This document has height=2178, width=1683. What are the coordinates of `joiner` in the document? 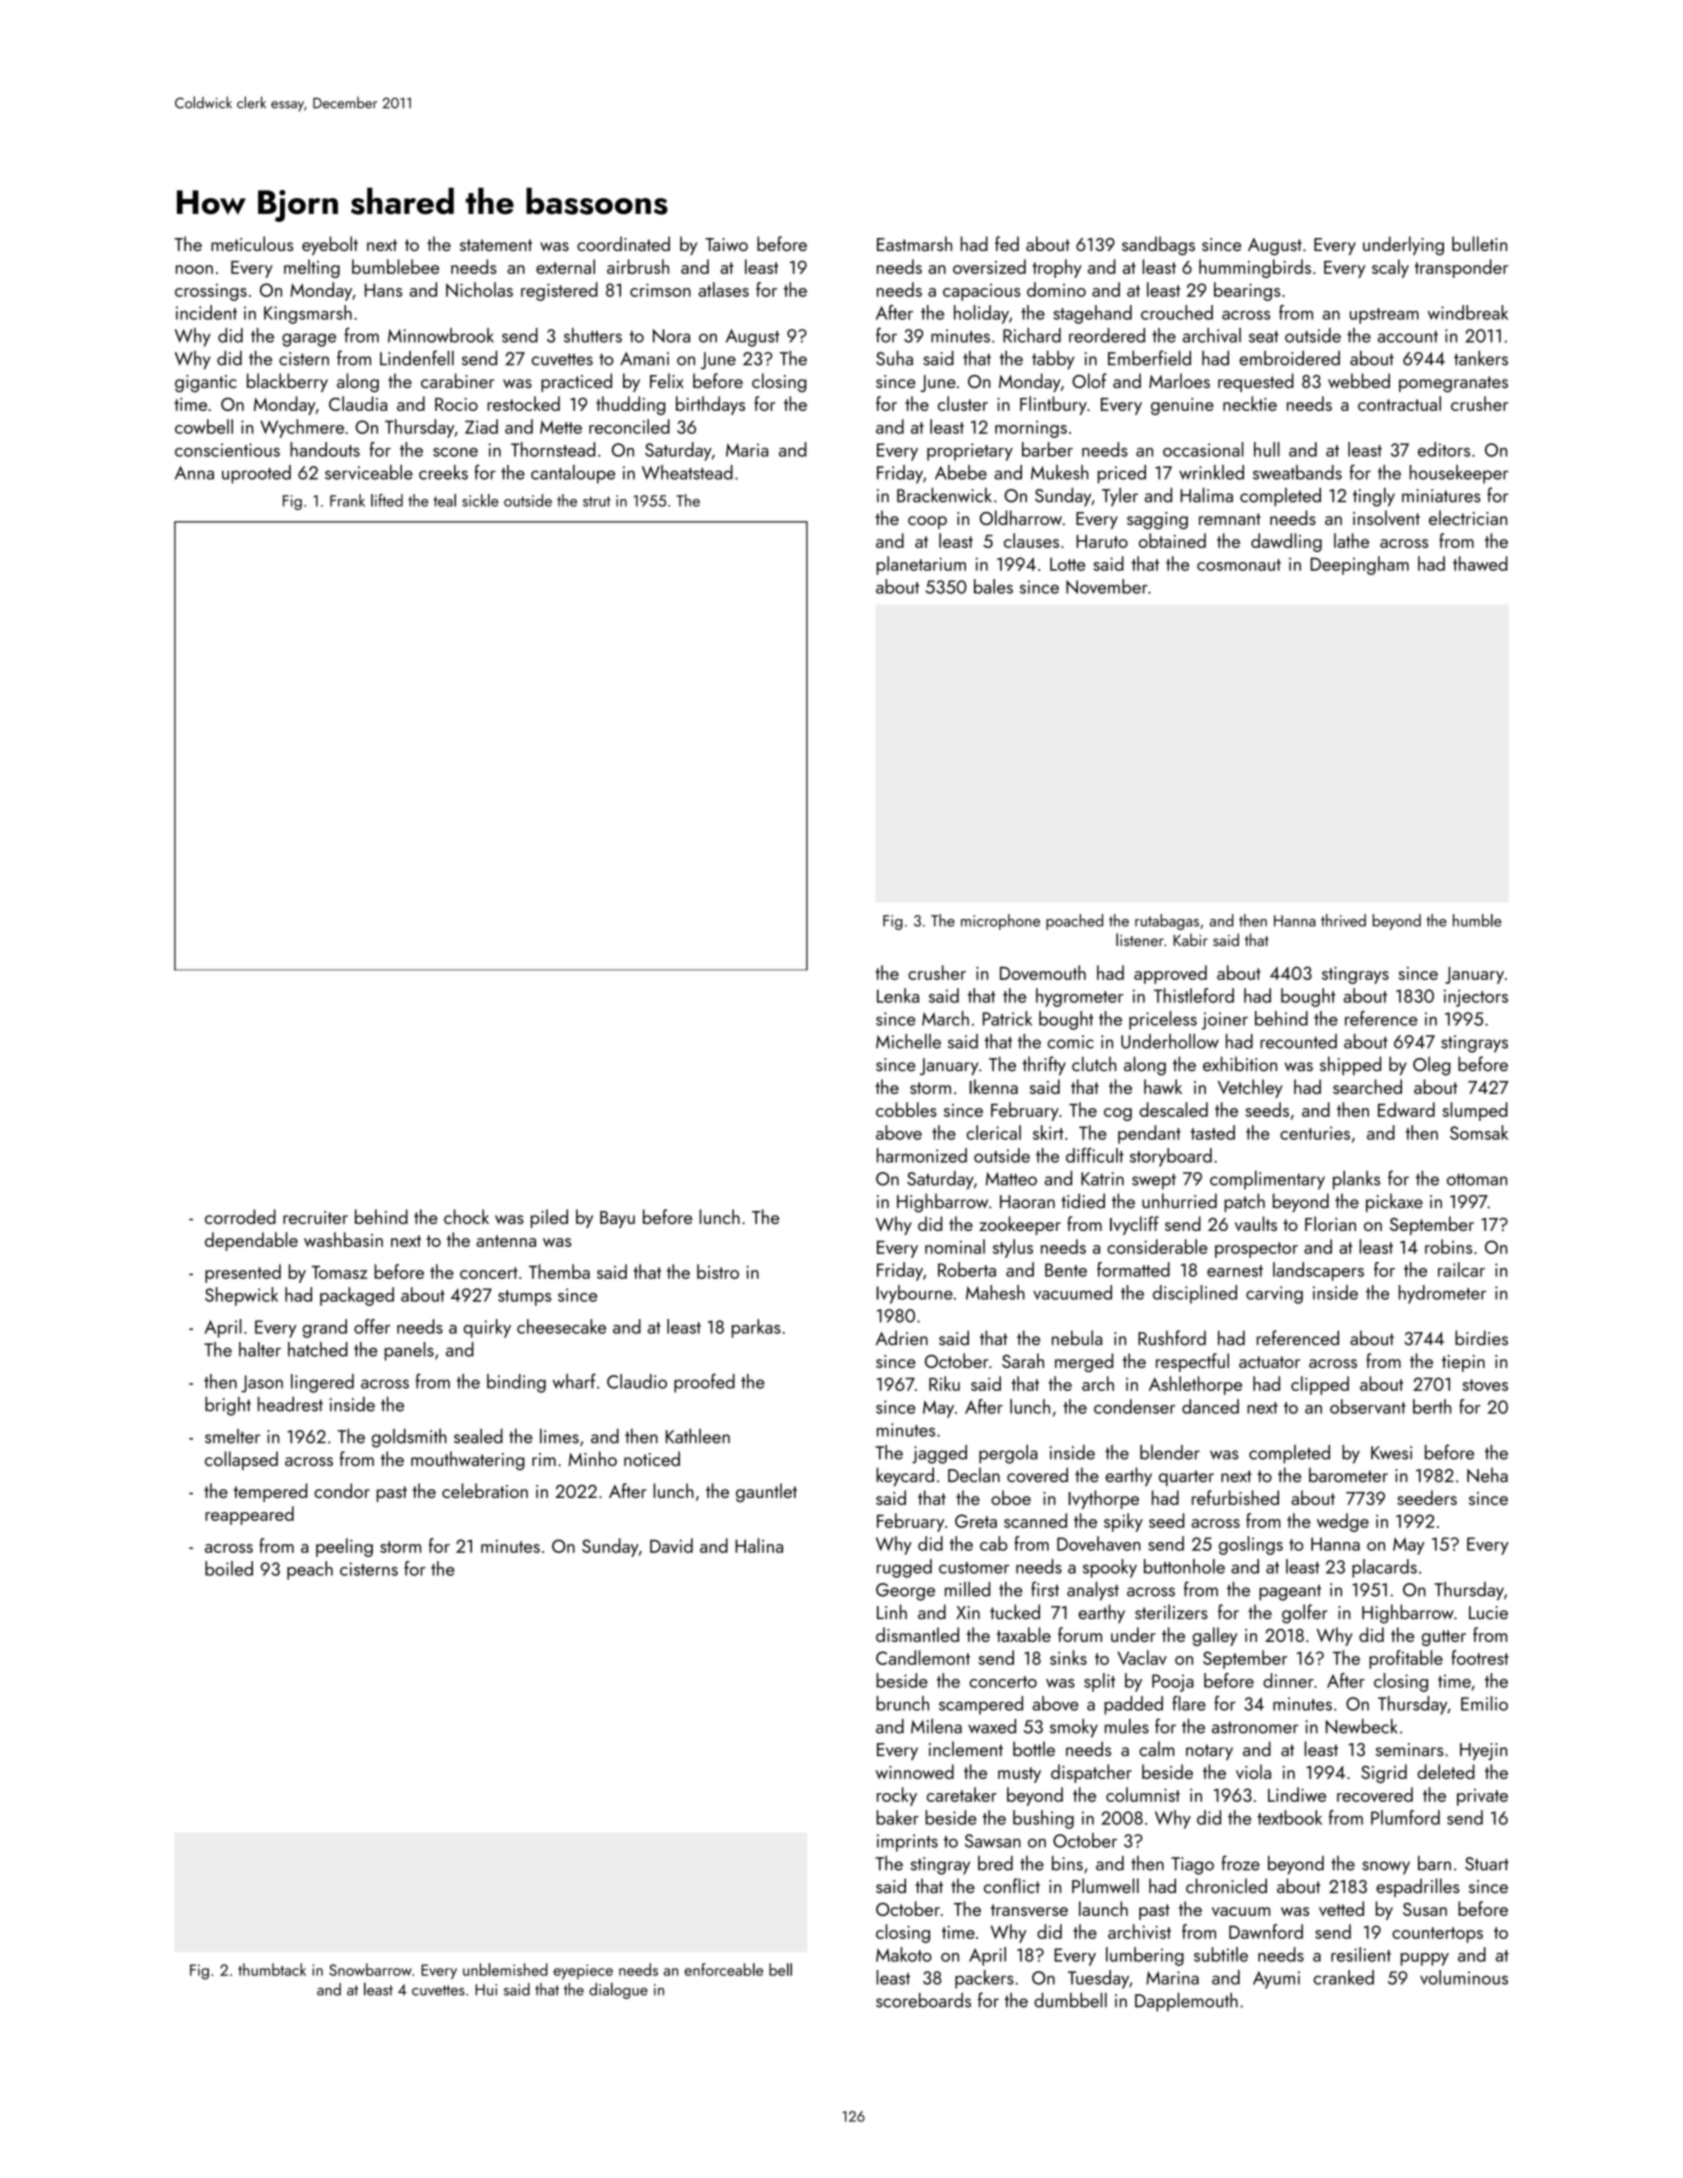 It's located at (1225, 1021).
